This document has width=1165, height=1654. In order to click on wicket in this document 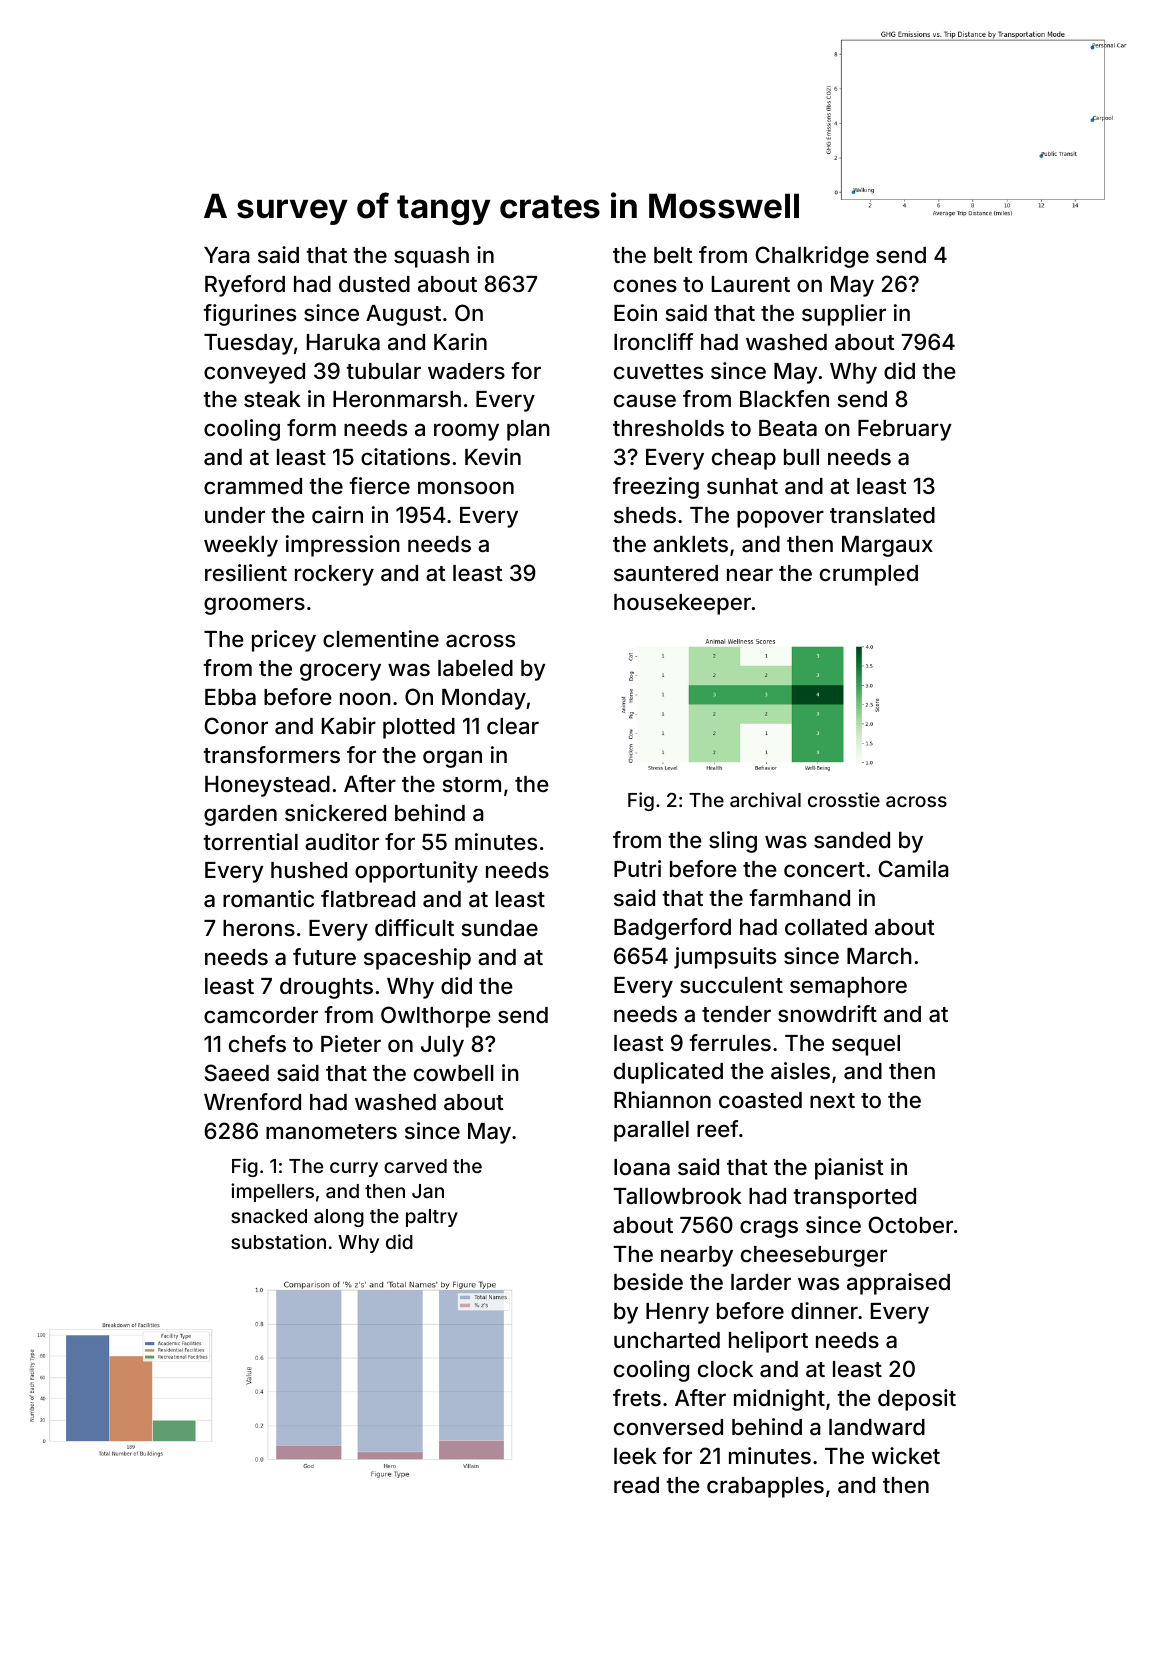, I will do `click(906, 1455)`.
